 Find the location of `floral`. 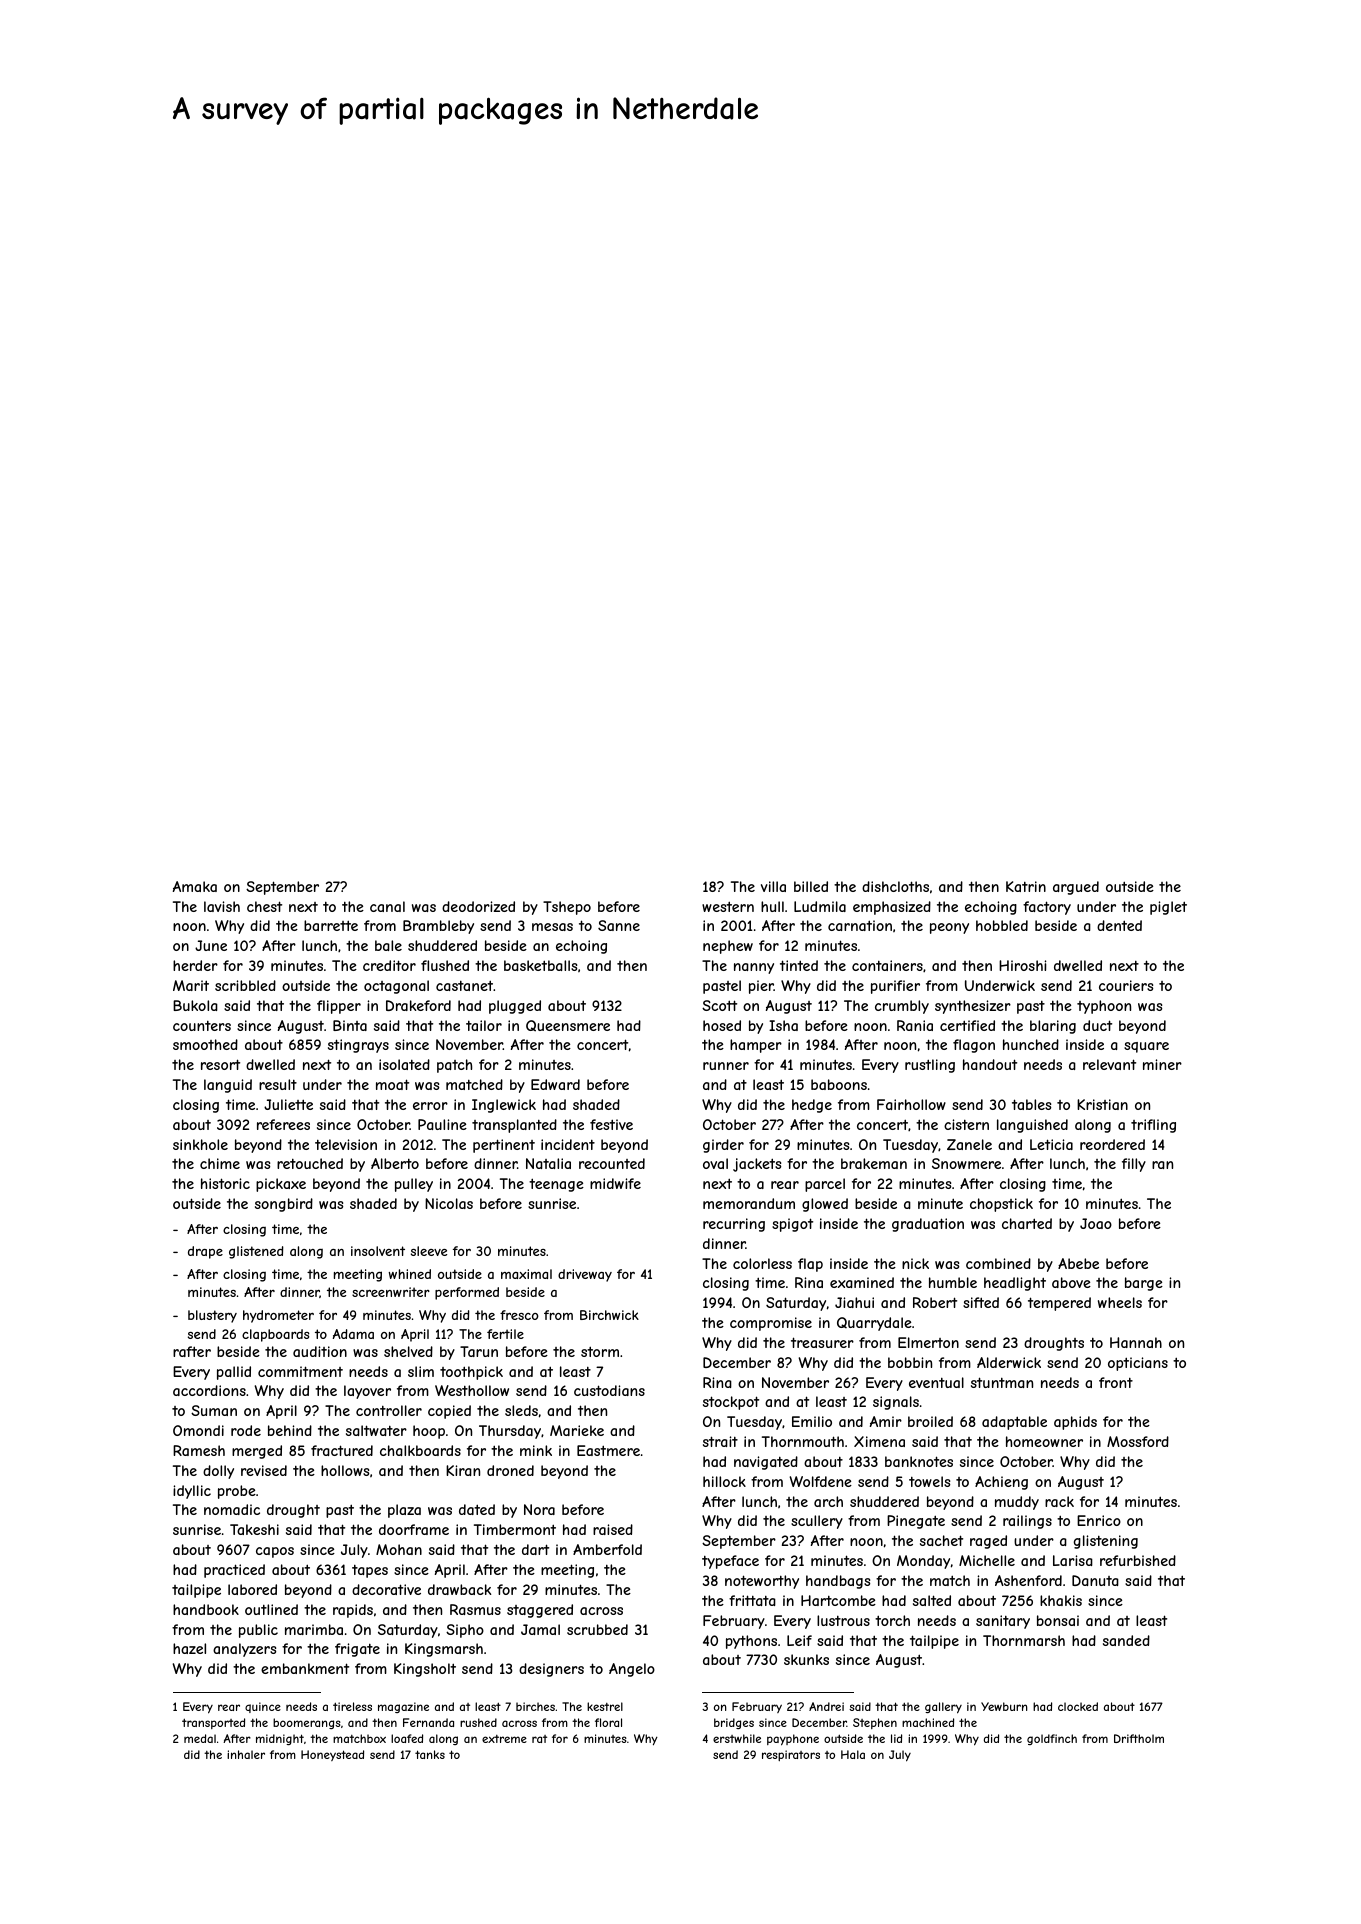

floral is located at coordinates (608, 1722).
